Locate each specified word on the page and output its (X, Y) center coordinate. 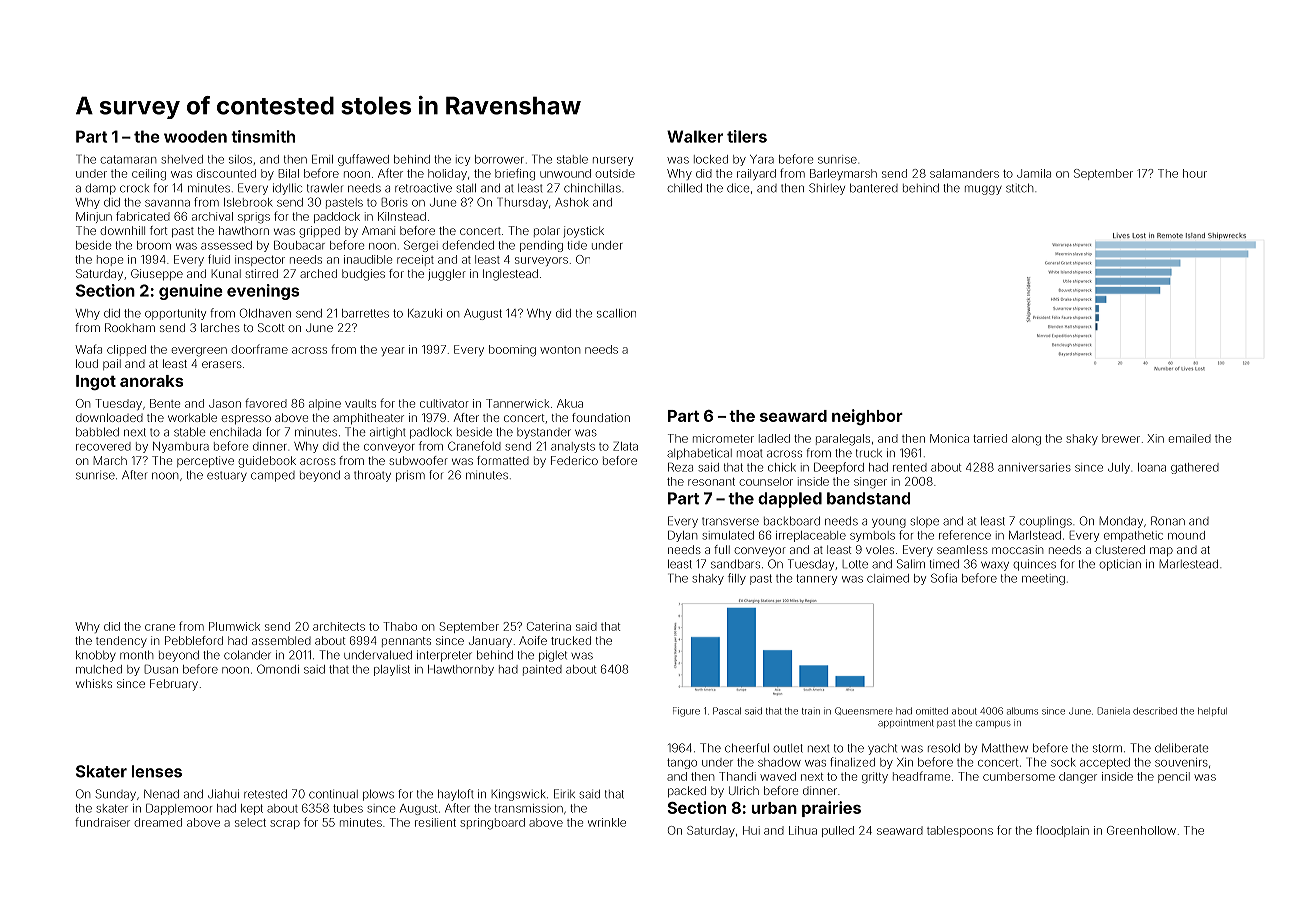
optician (1120, 565)
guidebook (267, 462)
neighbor (867, 417)
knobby (96, 656)
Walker (695, 136)
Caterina (549, 626)
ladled (774, 438)
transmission (529, 808)
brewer (1121, 438)
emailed (1189, 438)
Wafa (88, 349)
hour (1195, 173)
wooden (195, 136)
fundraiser (102, 822)
